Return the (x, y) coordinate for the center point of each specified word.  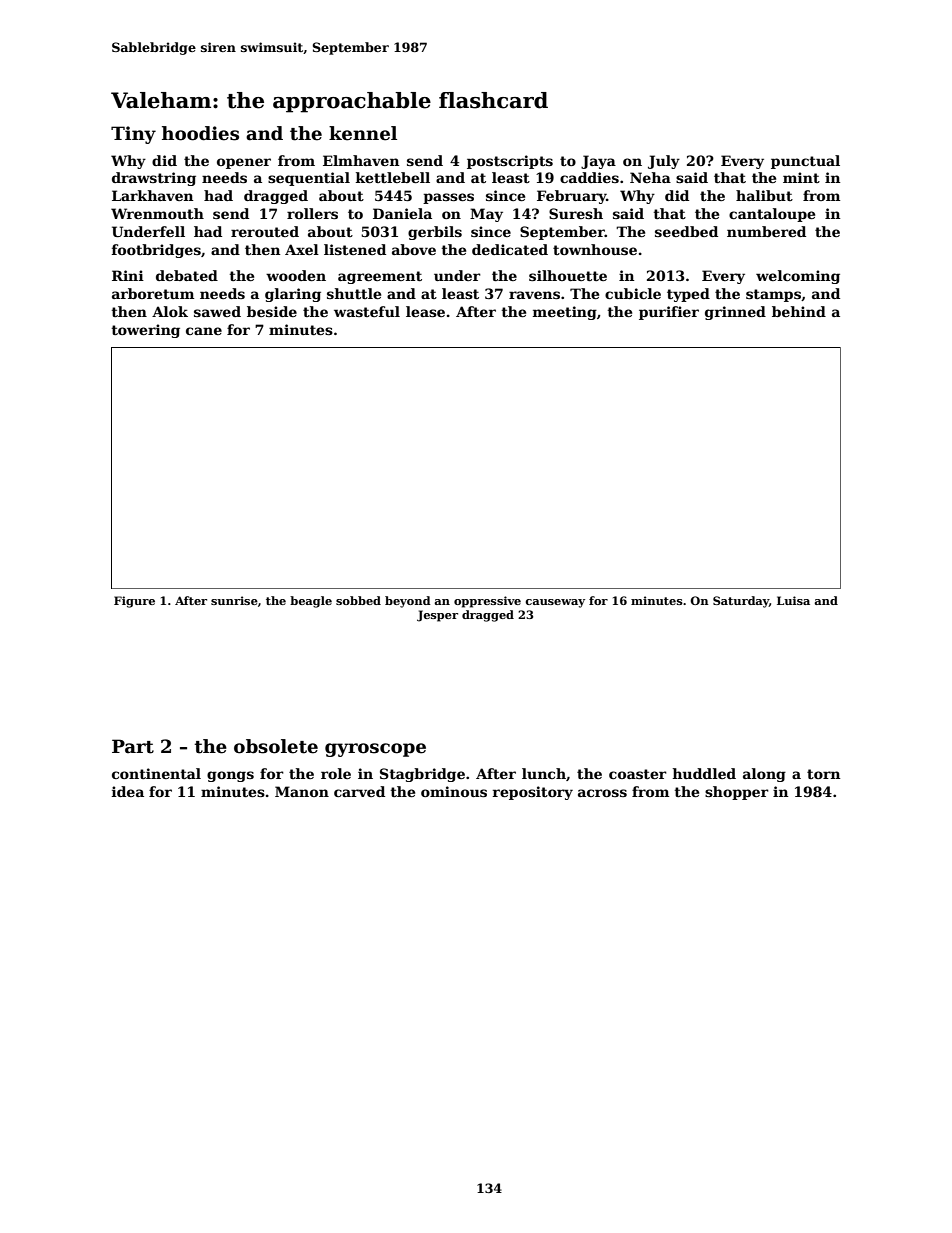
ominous (454, 791)
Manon (302, 791)
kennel (363, 133)
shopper (737, 793)
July (664, 162)
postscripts (510, 162)
